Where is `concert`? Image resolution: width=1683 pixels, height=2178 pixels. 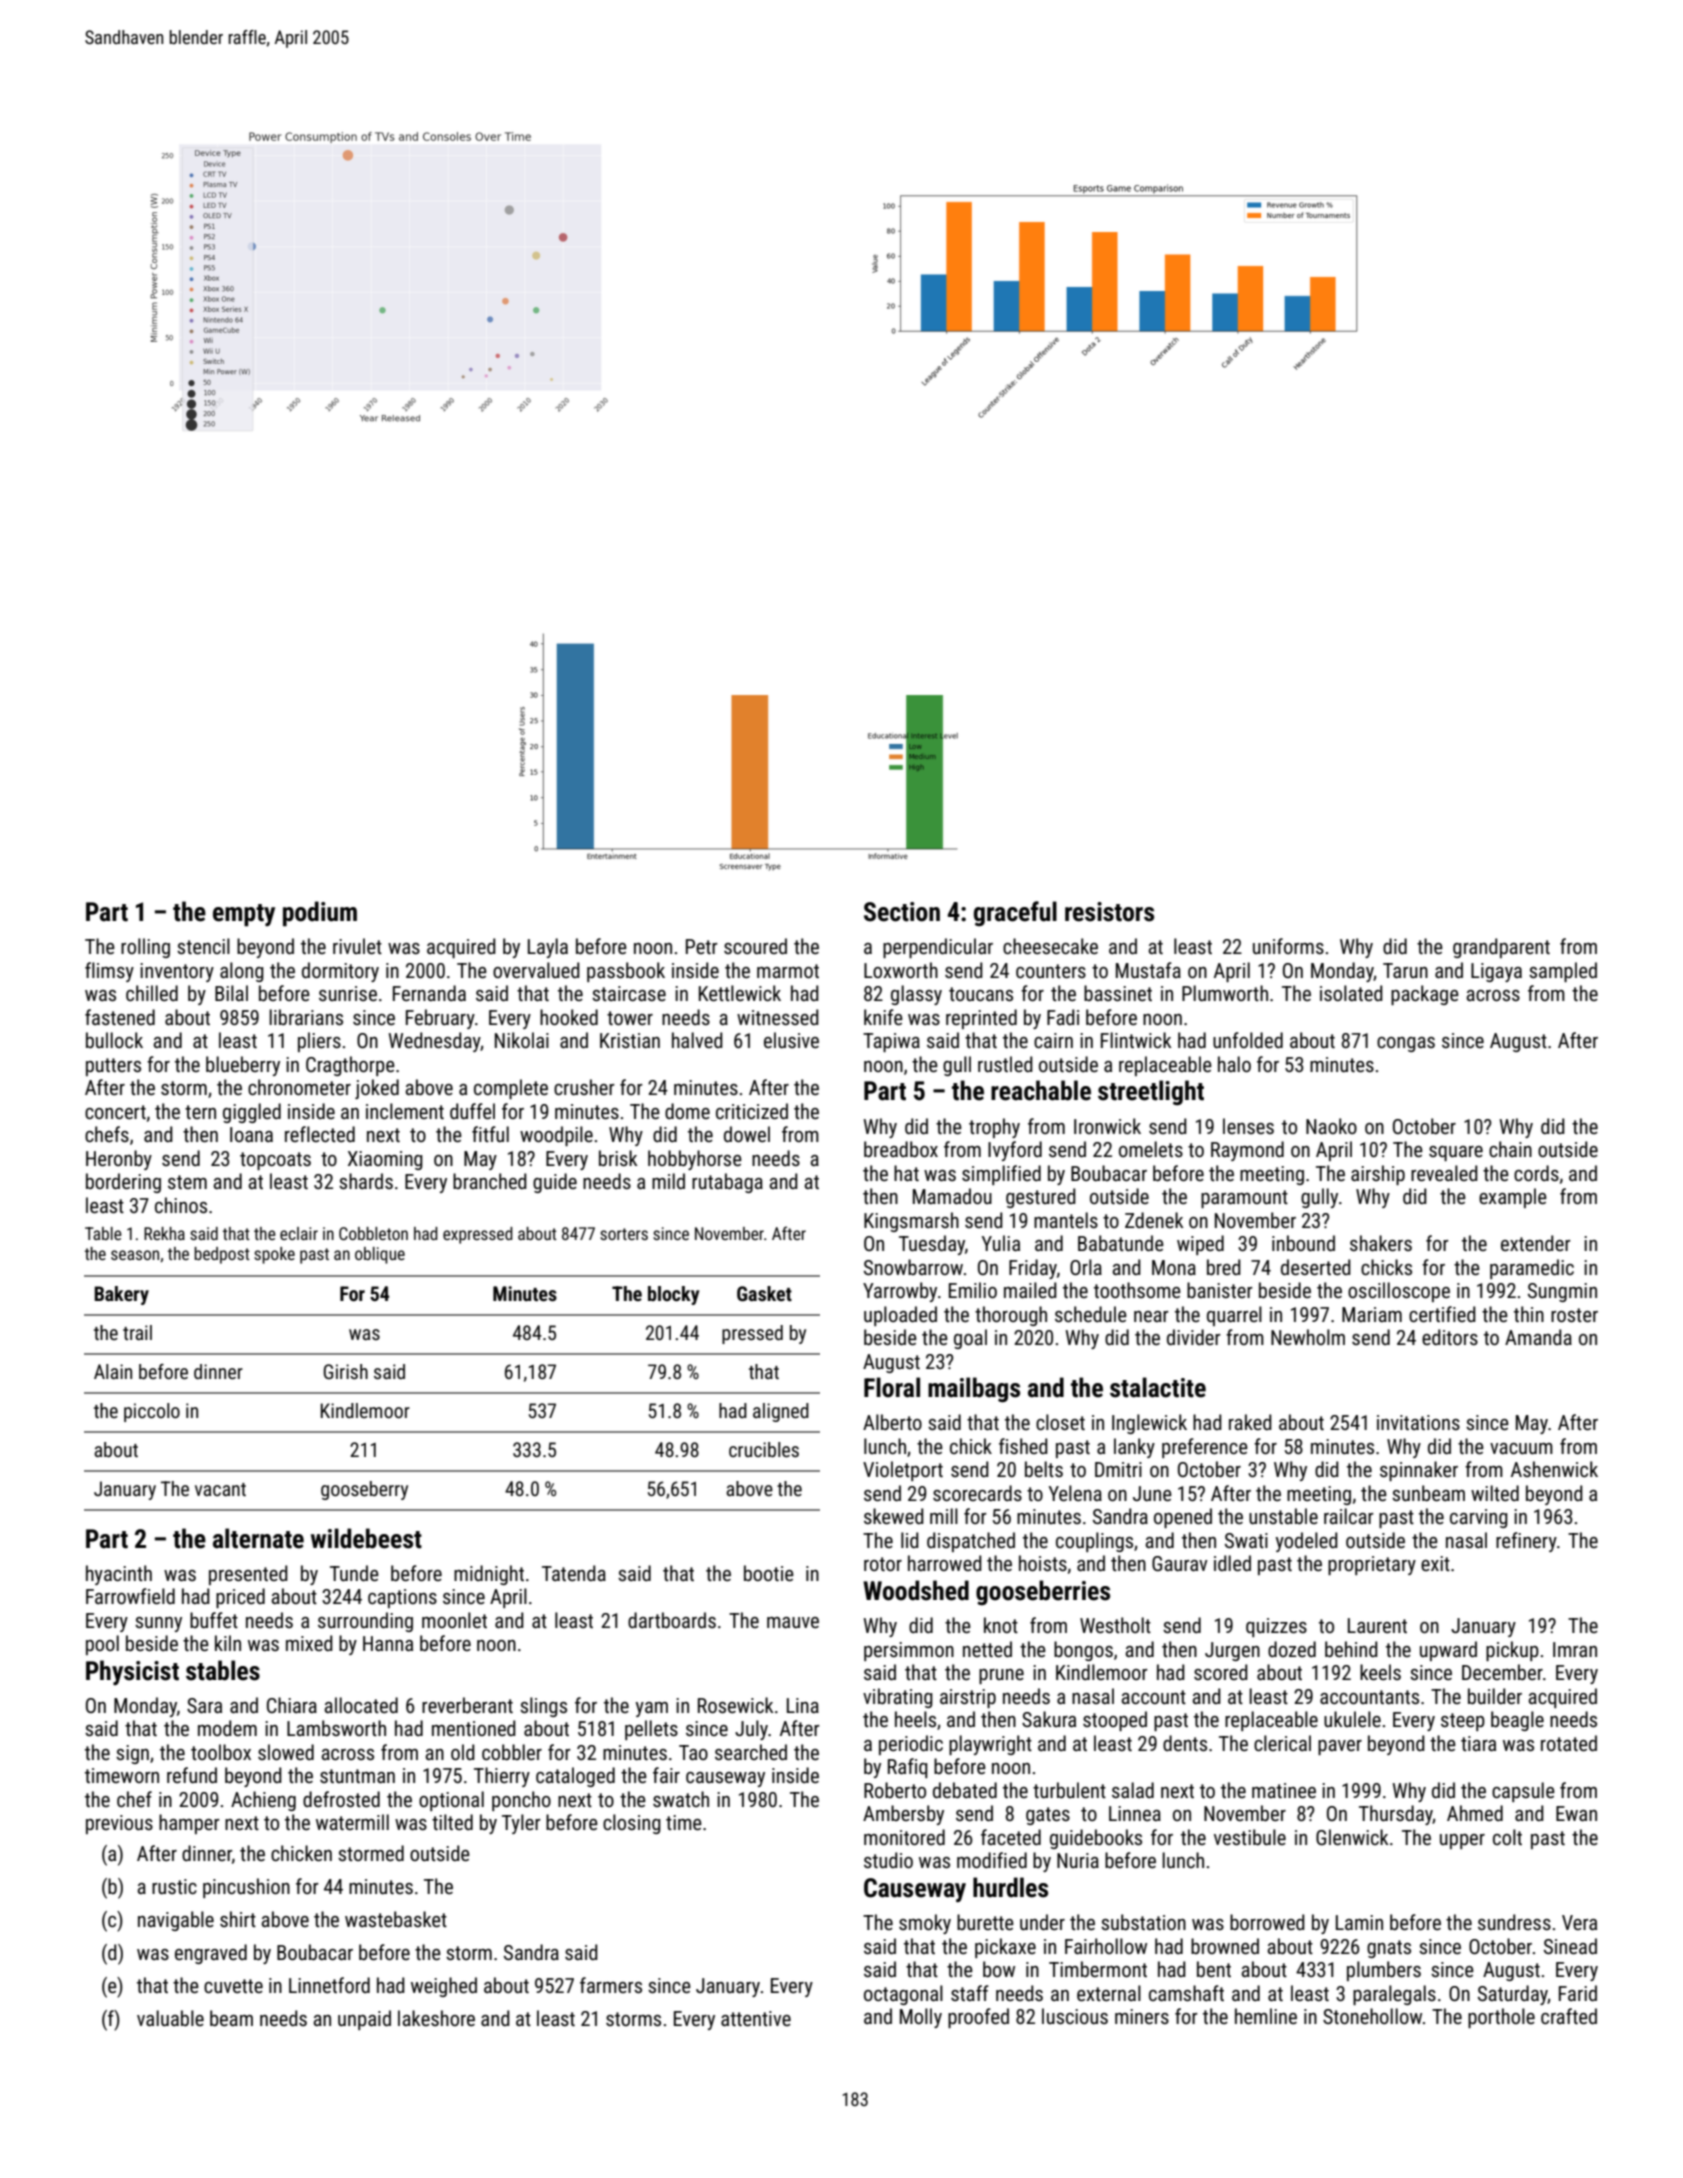 concert is located at coordinates (115, 1112).
